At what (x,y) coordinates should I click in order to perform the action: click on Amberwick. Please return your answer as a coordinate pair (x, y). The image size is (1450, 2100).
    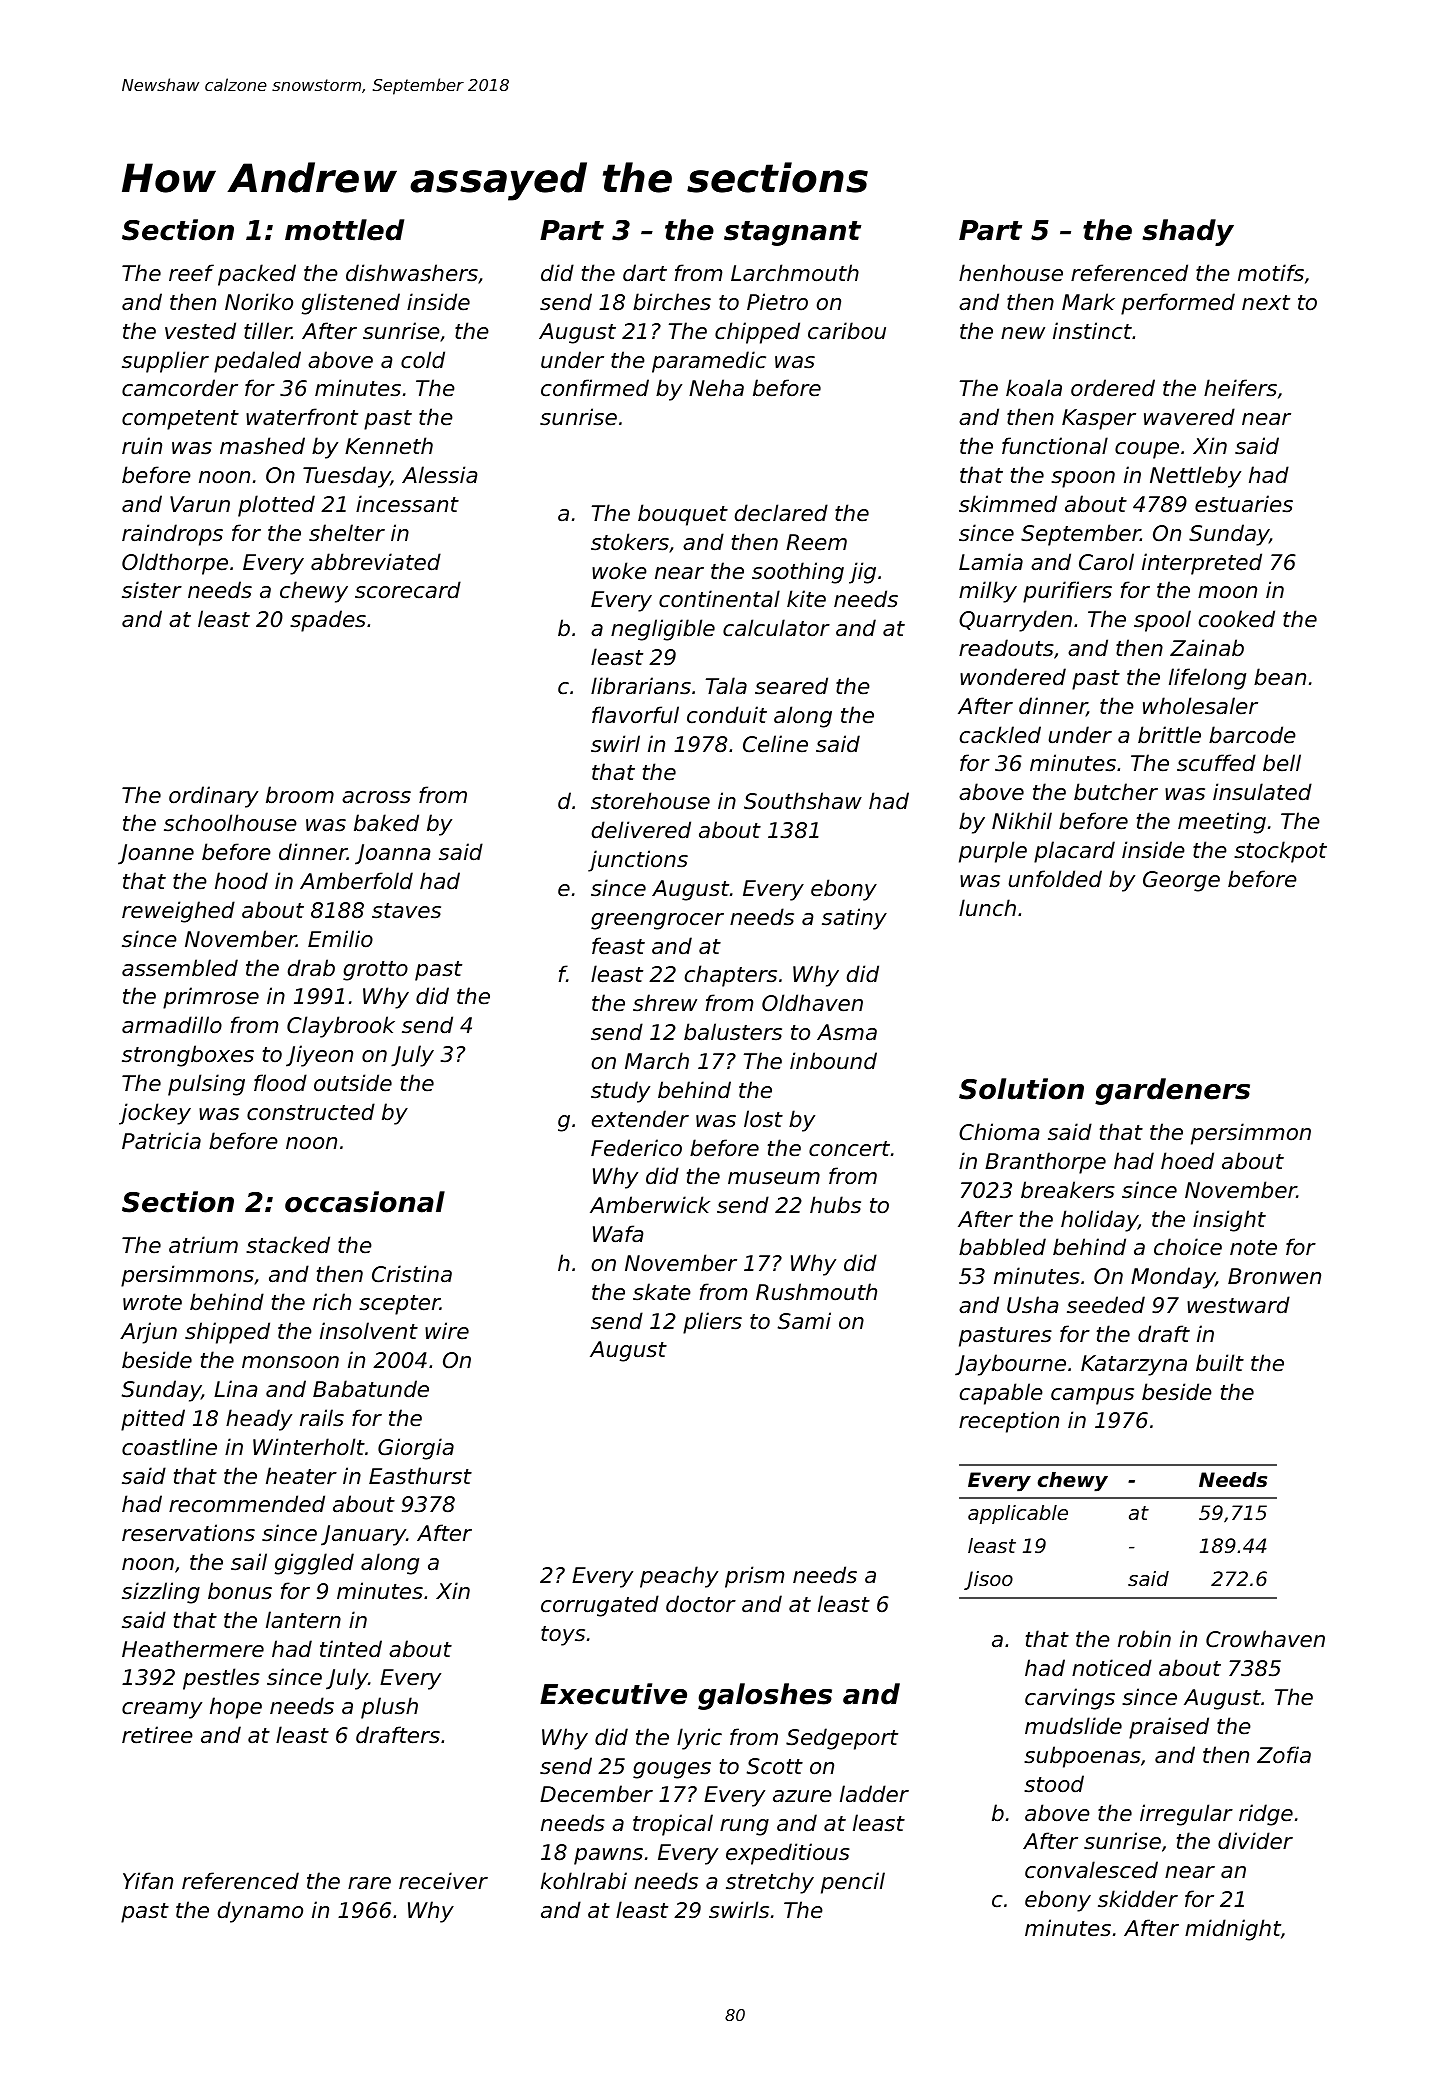
    Looking at the image, I should click on (650, 1205).
